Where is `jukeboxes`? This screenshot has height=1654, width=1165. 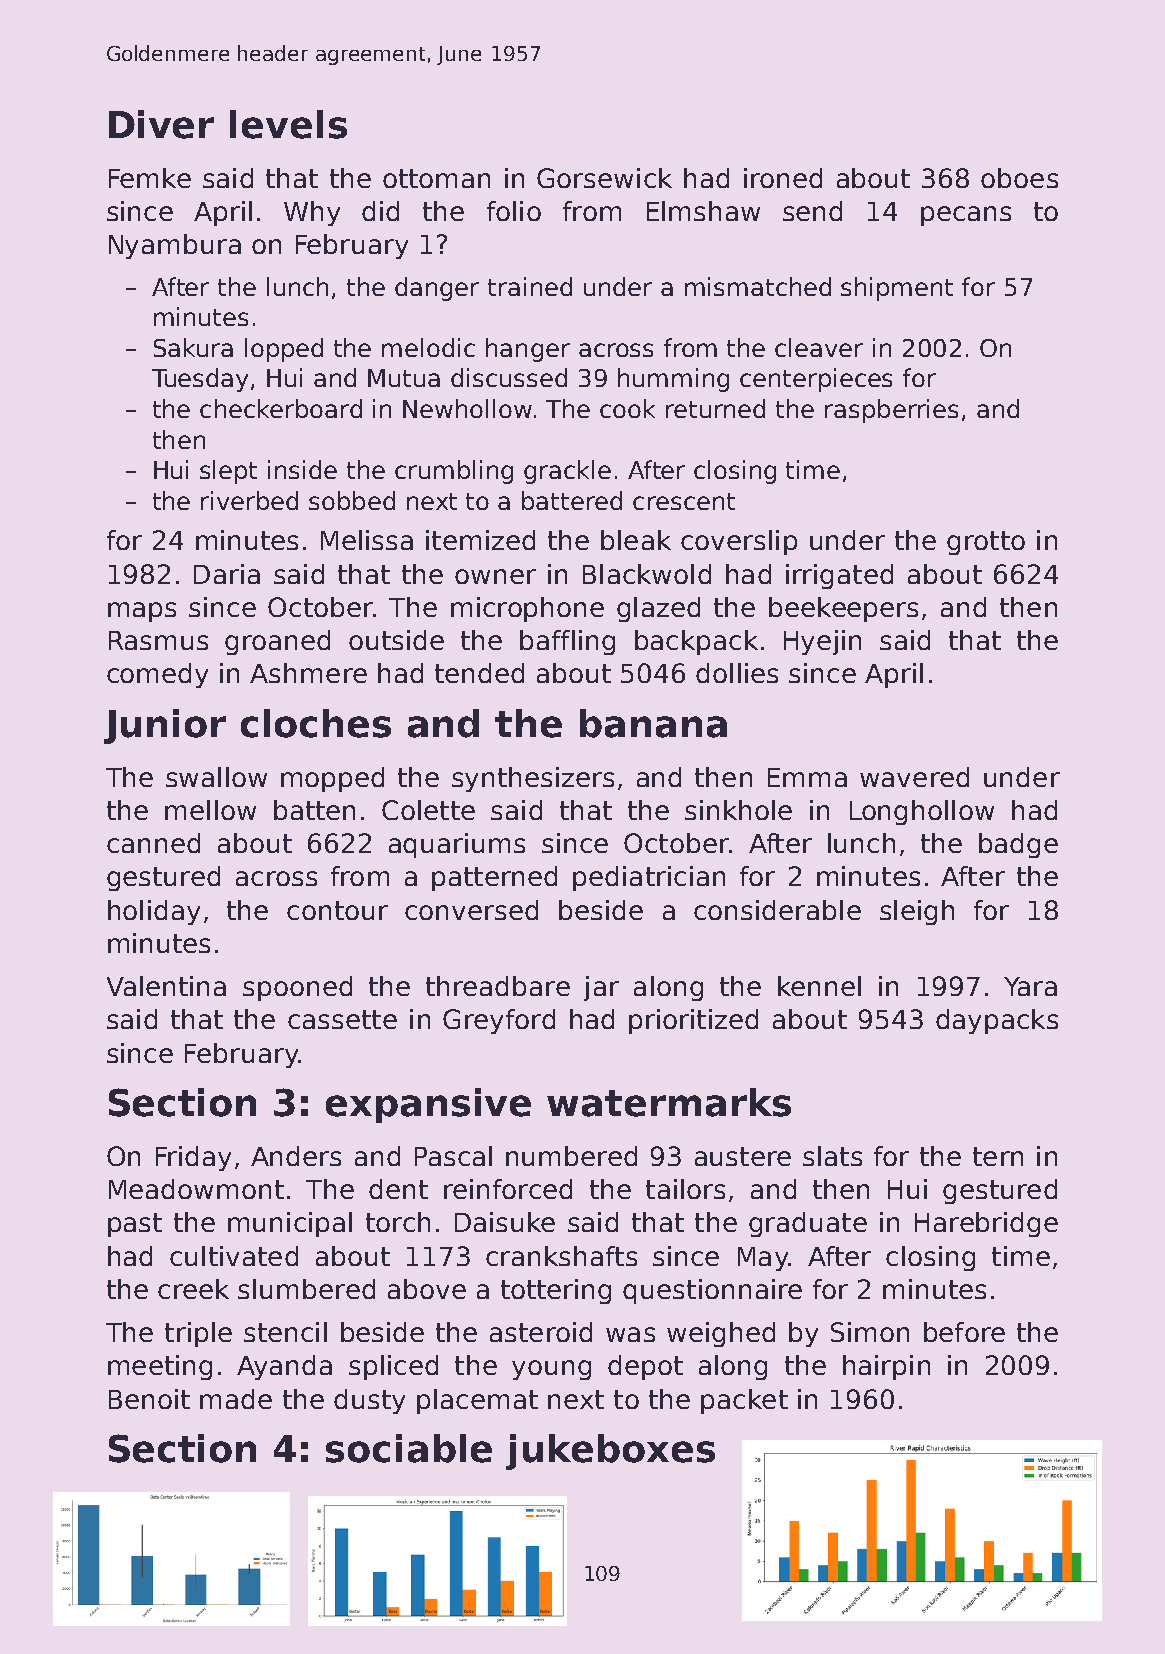
jukeboxes is located at coordinates (610, 1452).
